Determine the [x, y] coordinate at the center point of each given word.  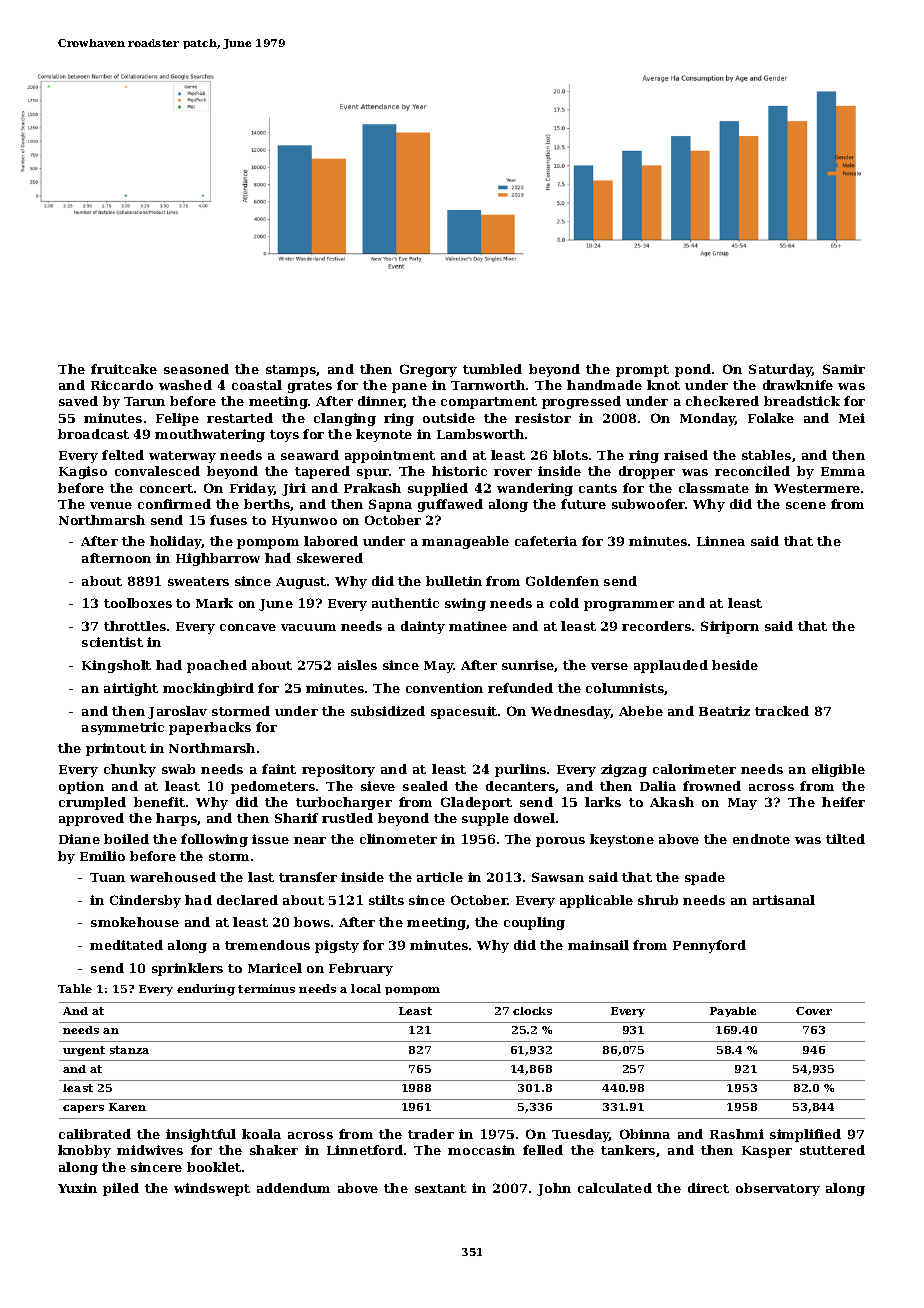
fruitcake [124, 369]
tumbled [492, 369]
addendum [293, 1188]
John [554, 1189]
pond [693, 370]
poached [217, 666]
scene [806, 505]
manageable [465, 542]
